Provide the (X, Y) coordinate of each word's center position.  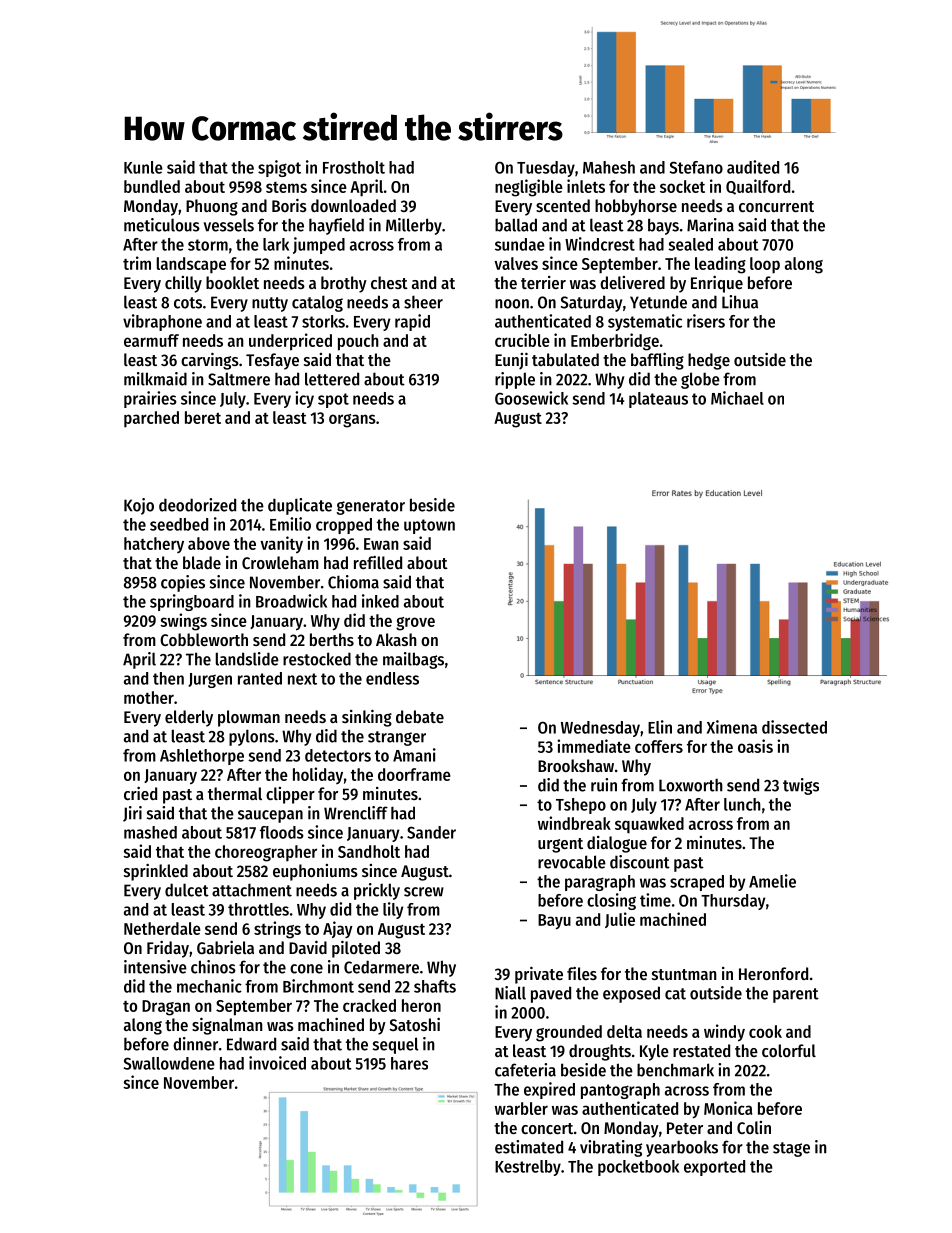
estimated (529, 1147)
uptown (429, 526)
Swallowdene (169, 1063)
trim (137, 263)
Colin (754, 1127)
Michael (737, 398)
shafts (435, 986)
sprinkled (156, 872)
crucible (522, 340)
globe (700, 380)
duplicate (300, 506)
